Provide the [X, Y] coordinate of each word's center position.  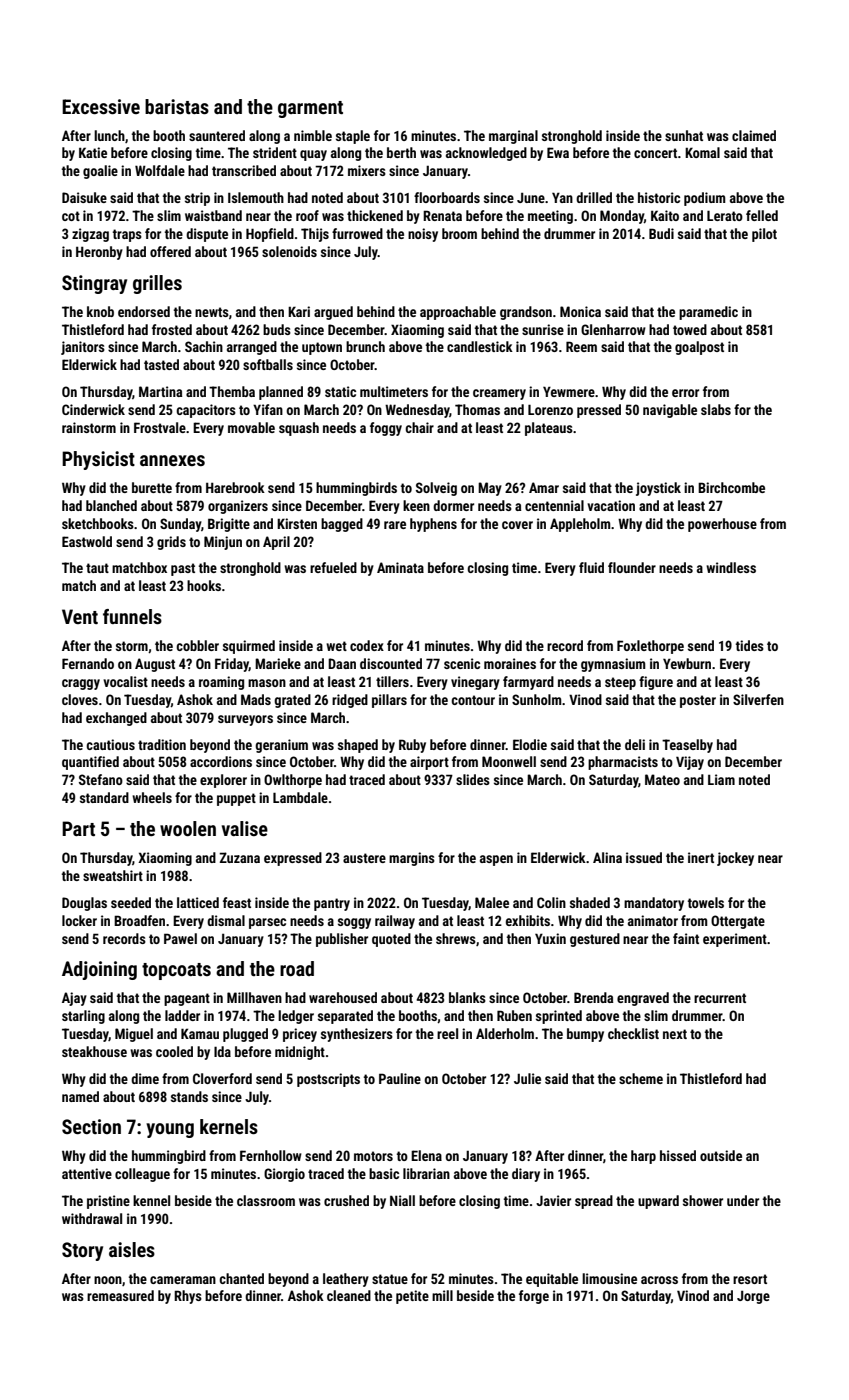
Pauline [400, 1078]
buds [277, 329]
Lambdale [300, 797]
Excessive [101, 106]
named [80, 1096]
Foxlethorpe [650, 647]
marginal [513, 137]
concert [655, 153]
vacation [611, 505]
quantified [90, 763]
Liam [721, 779]
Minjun [223, 543]
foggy [386, 429]
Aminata [400, 567]
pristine [108, 1202]
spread [594, 1202]
